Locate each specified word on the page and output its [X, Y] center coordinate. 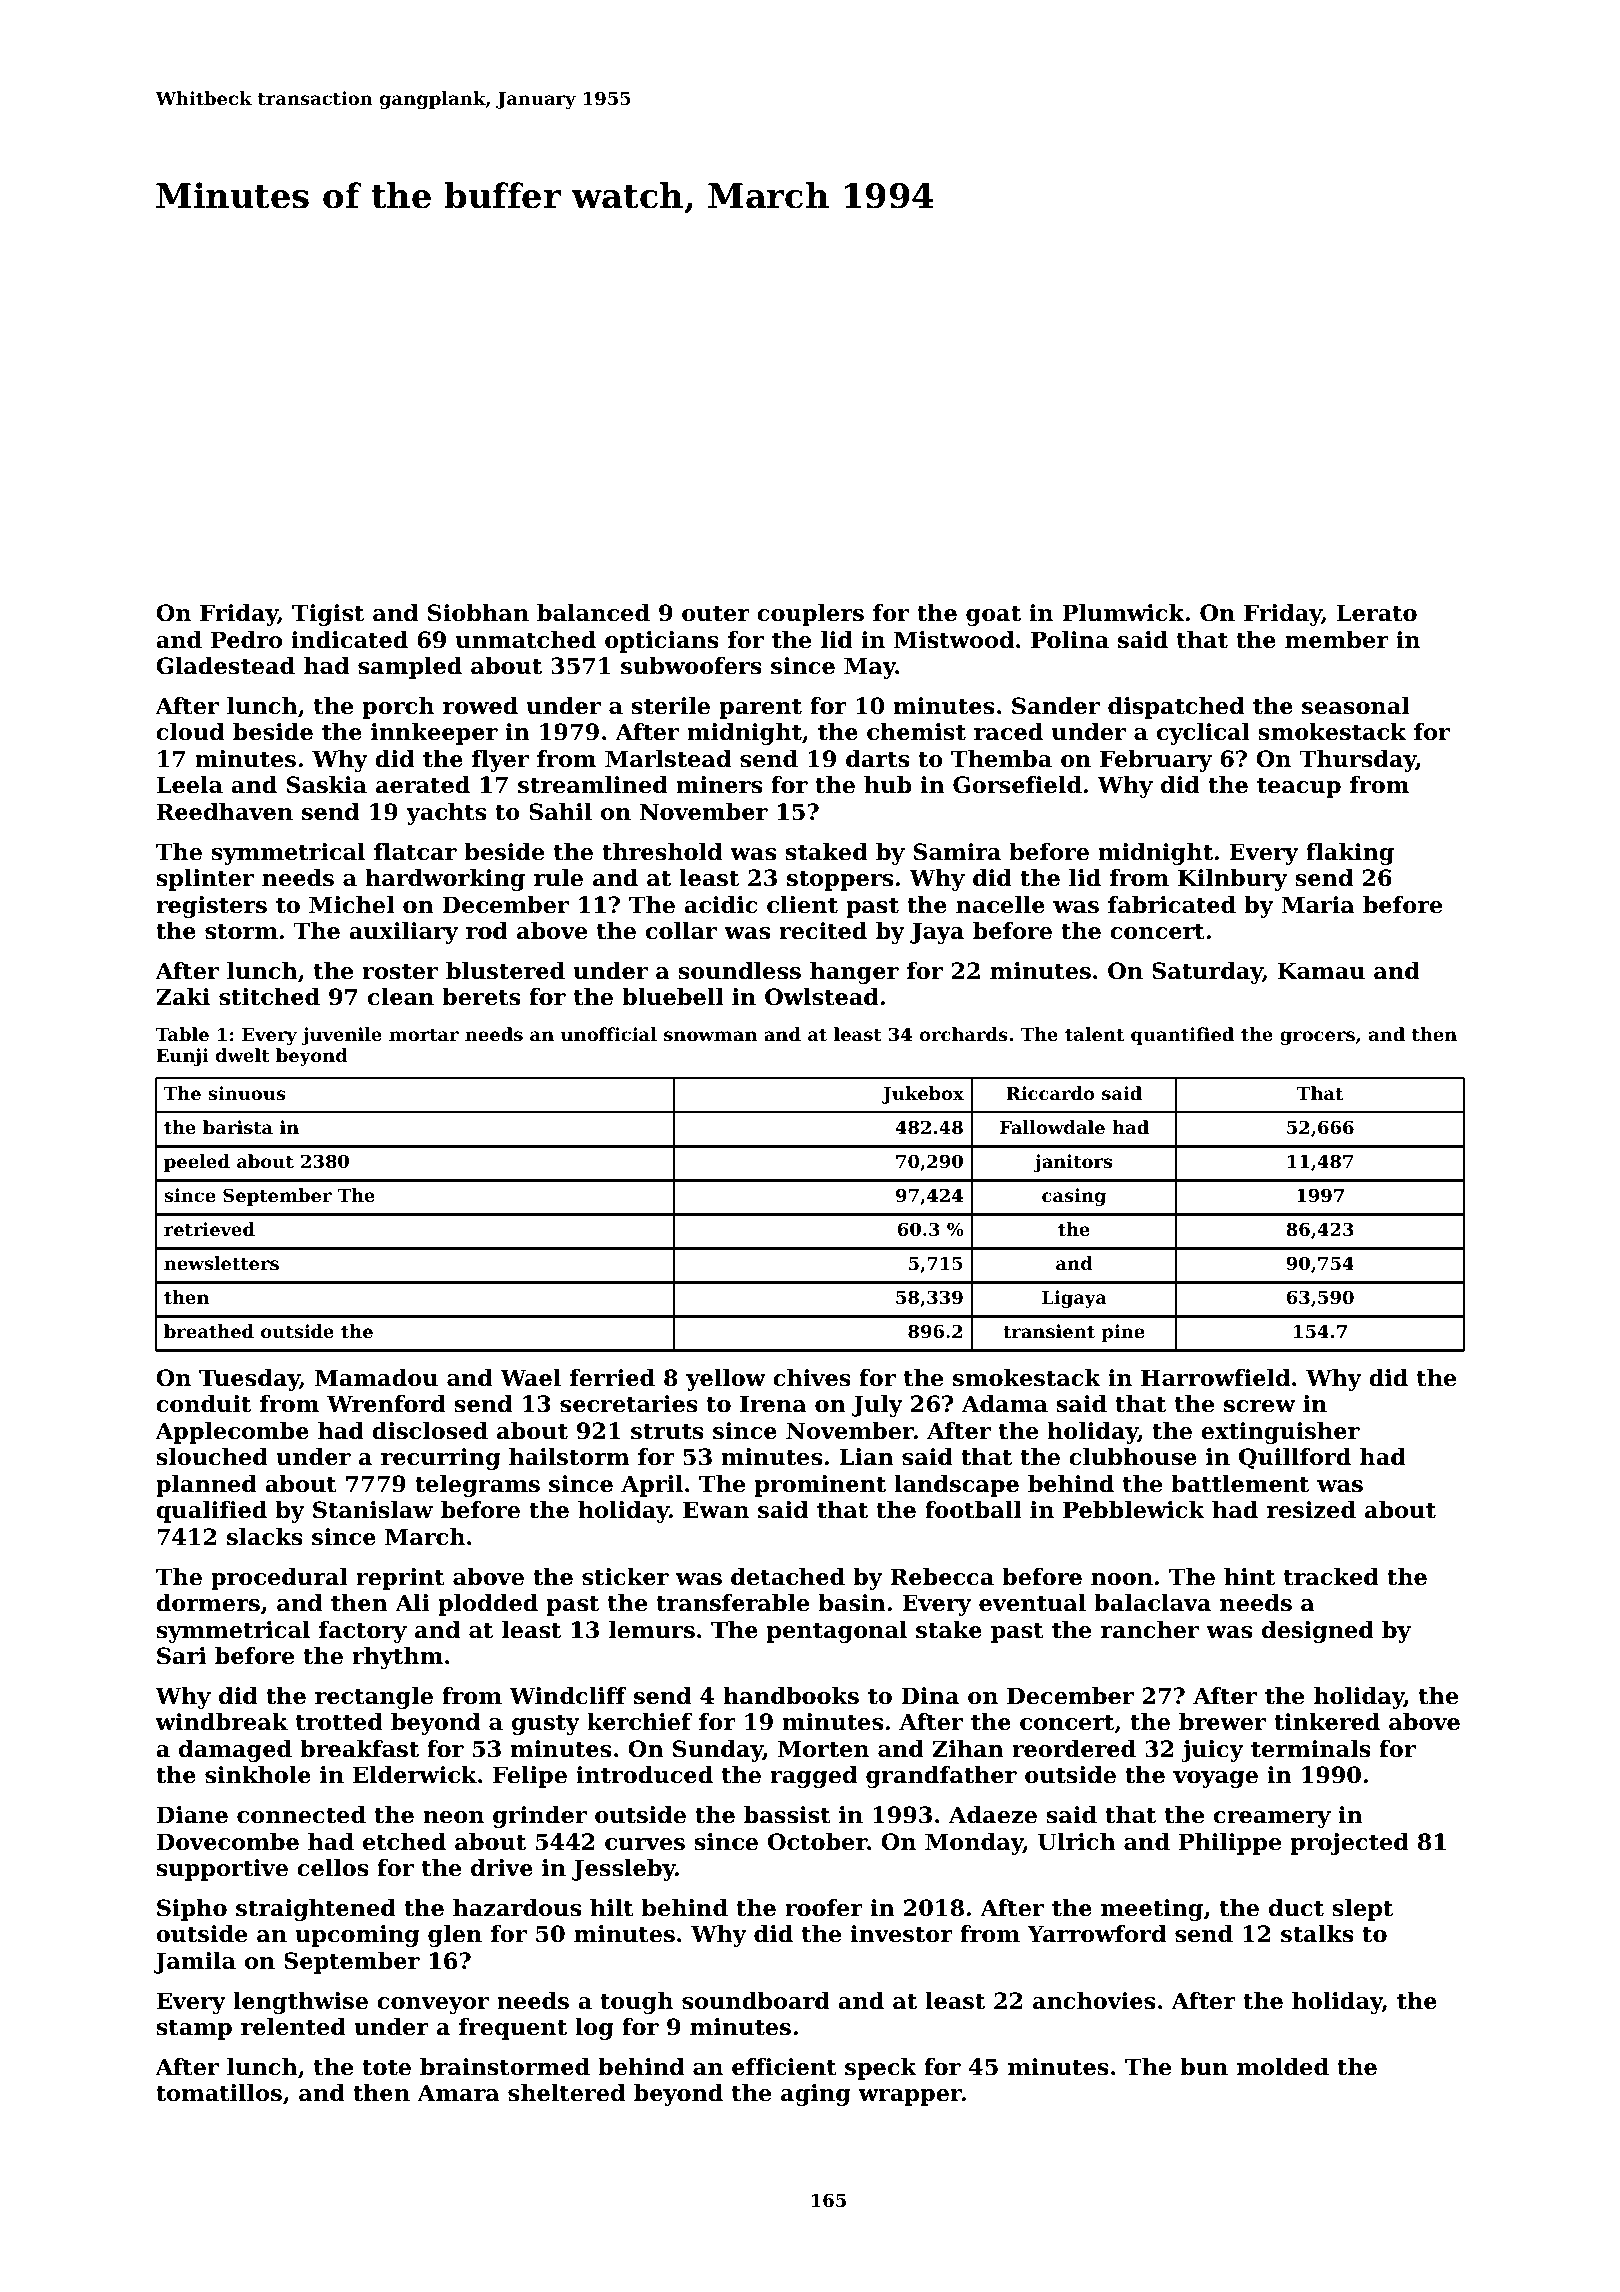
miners [719, 785]
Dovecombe [228, 1842]
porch [398, 708]
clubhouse [1133, 1457]
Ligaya [1074, 1299]
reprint [400, 1579]
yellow [726, 1380]
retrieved [209, 1229]
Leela [190, 785]
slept [1362, 1910]
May [870, 668]
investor [902, 1934]
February [1156, 761]
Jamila [195, 1963]
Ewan [716, 1510]
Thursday [1357, 761]
